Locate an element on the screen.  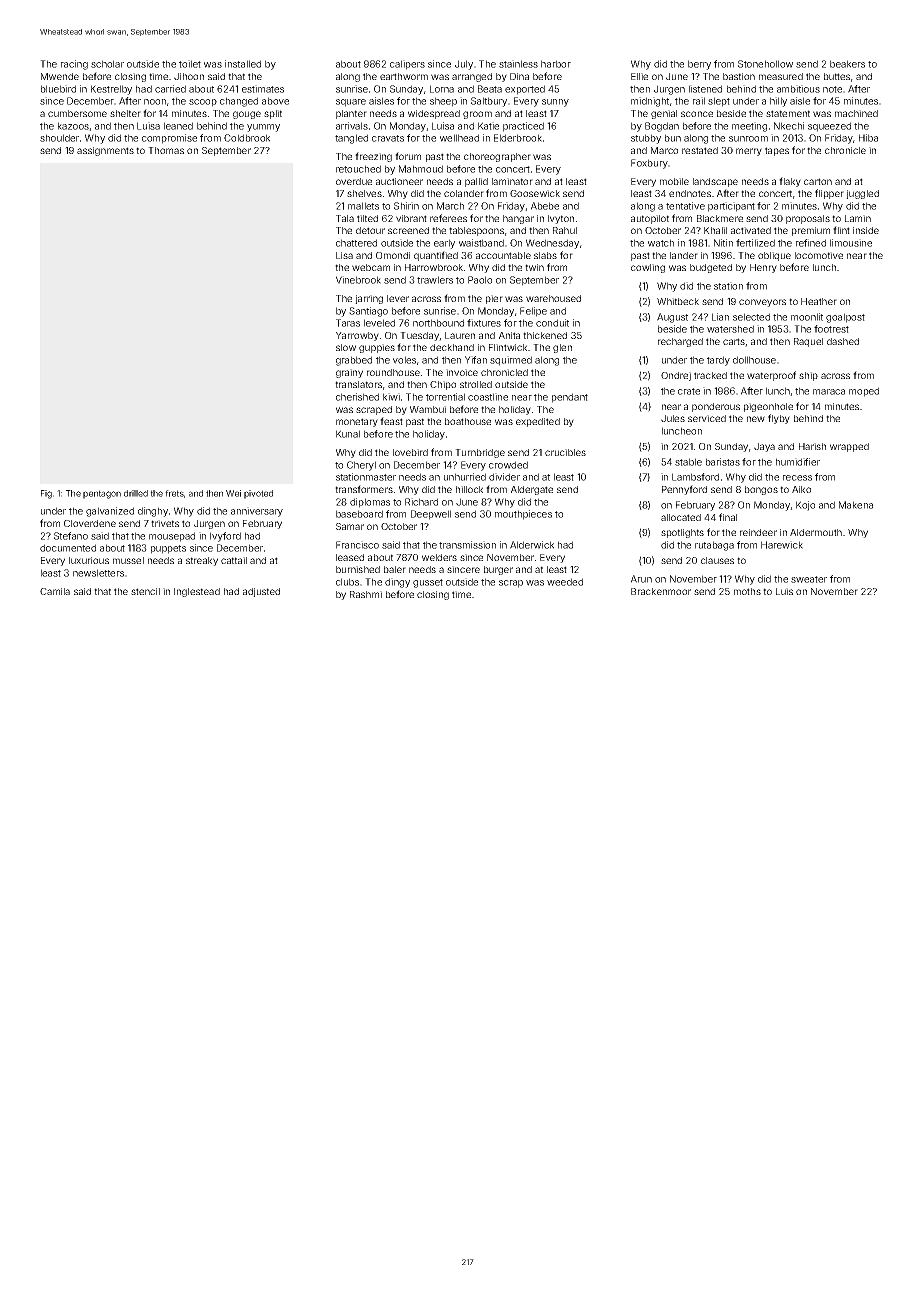
slow is located at coordinates (346, 347).
